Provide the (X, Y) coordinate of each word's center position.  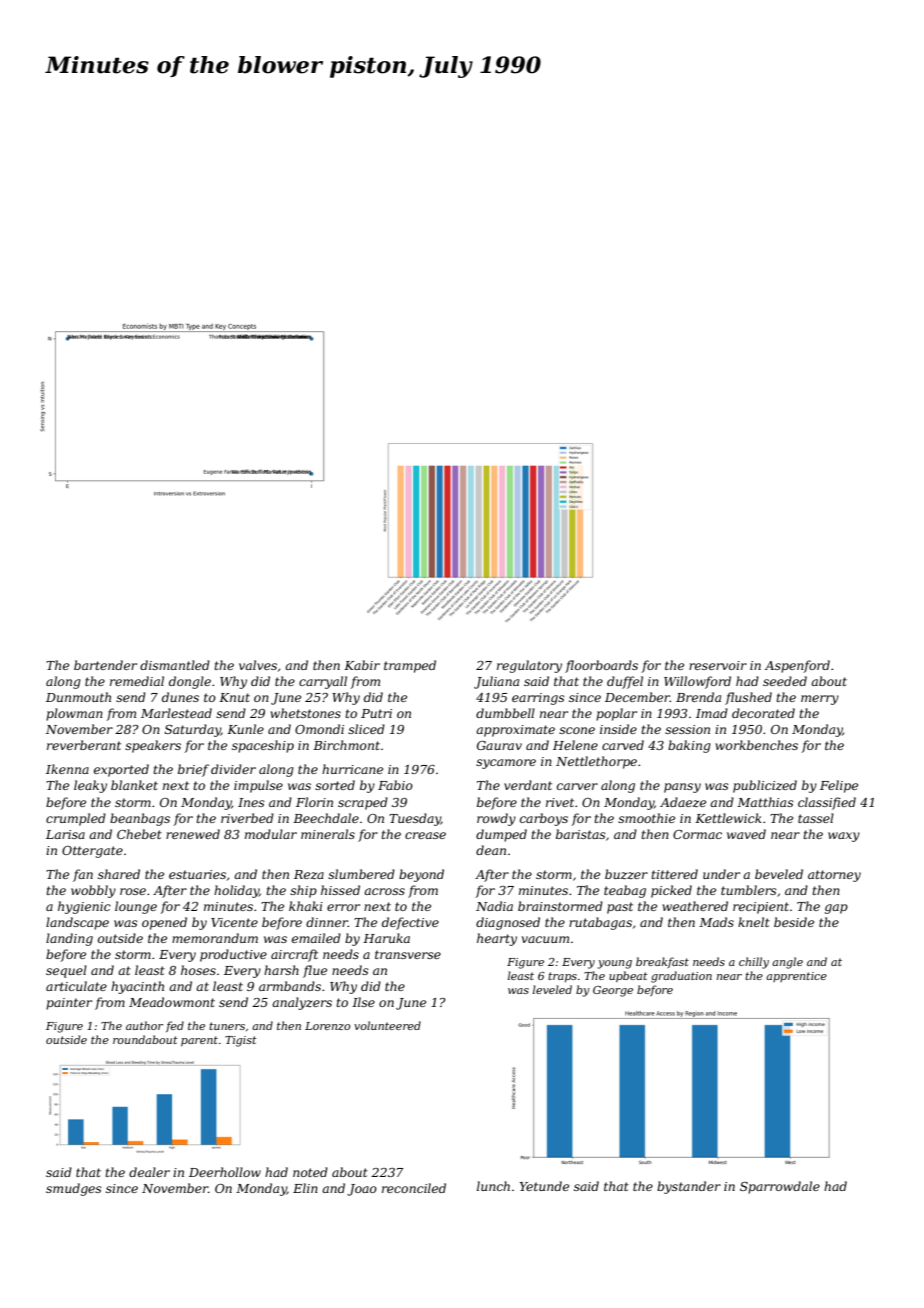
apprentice (796, 977)
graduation (681, 977)
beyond (421, 875)
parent (199, 1041)
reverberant (84, 745)
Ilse (363, 1002)
